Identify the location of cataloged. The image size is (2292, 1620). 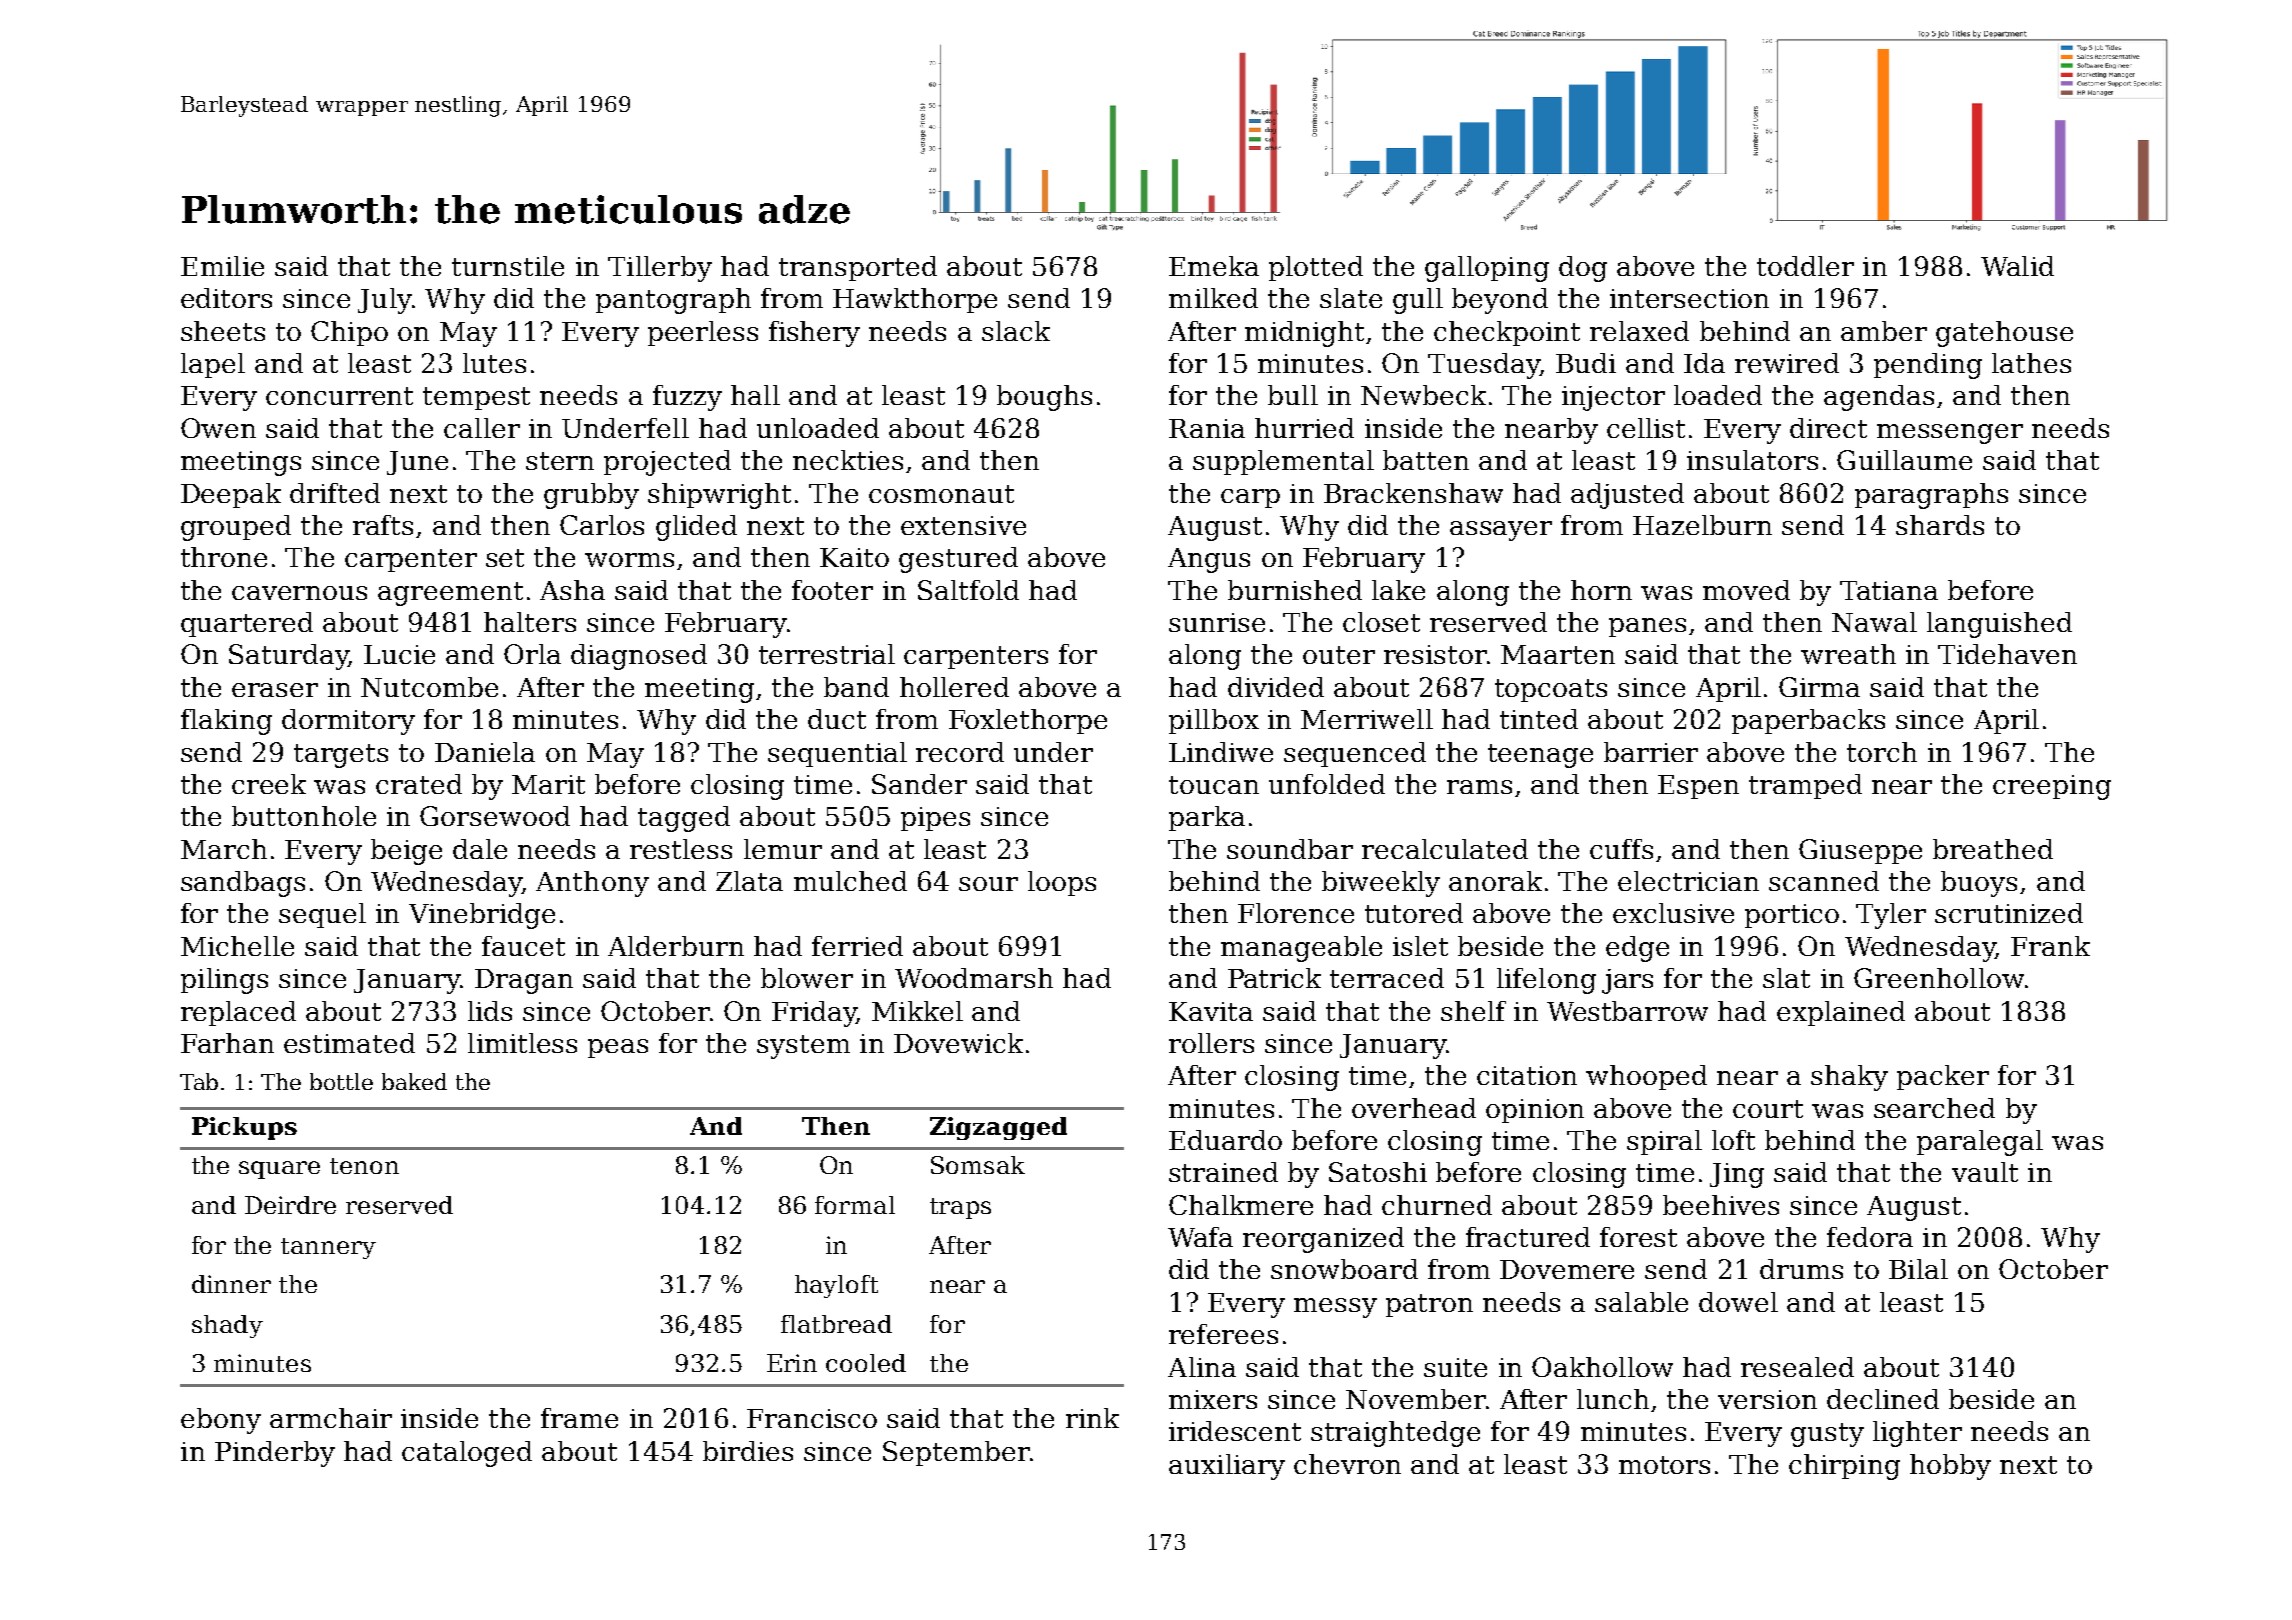
(467, 1454).
